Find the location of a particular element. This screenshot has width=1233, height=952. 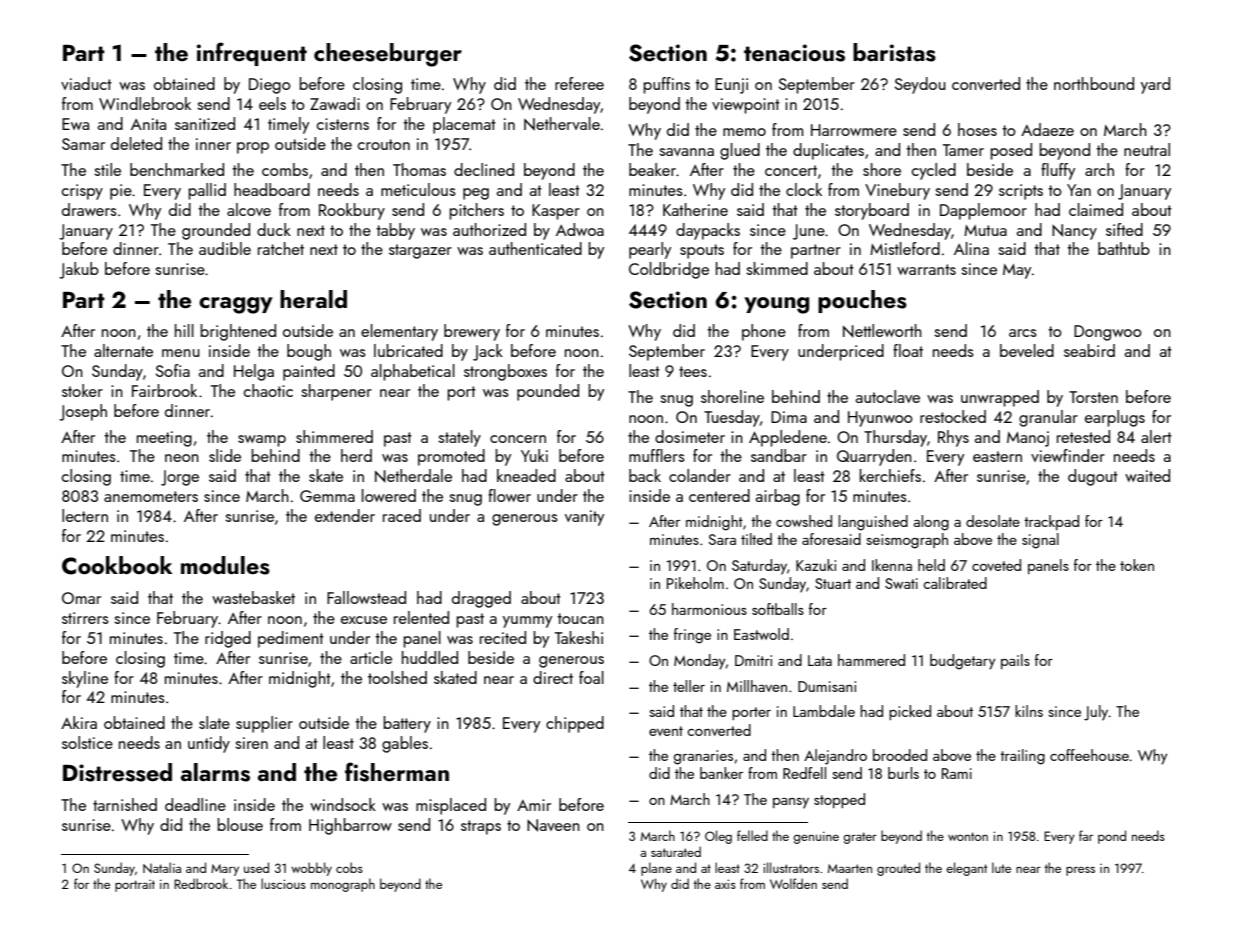

shimmered is located at coordinates (334, 436).
